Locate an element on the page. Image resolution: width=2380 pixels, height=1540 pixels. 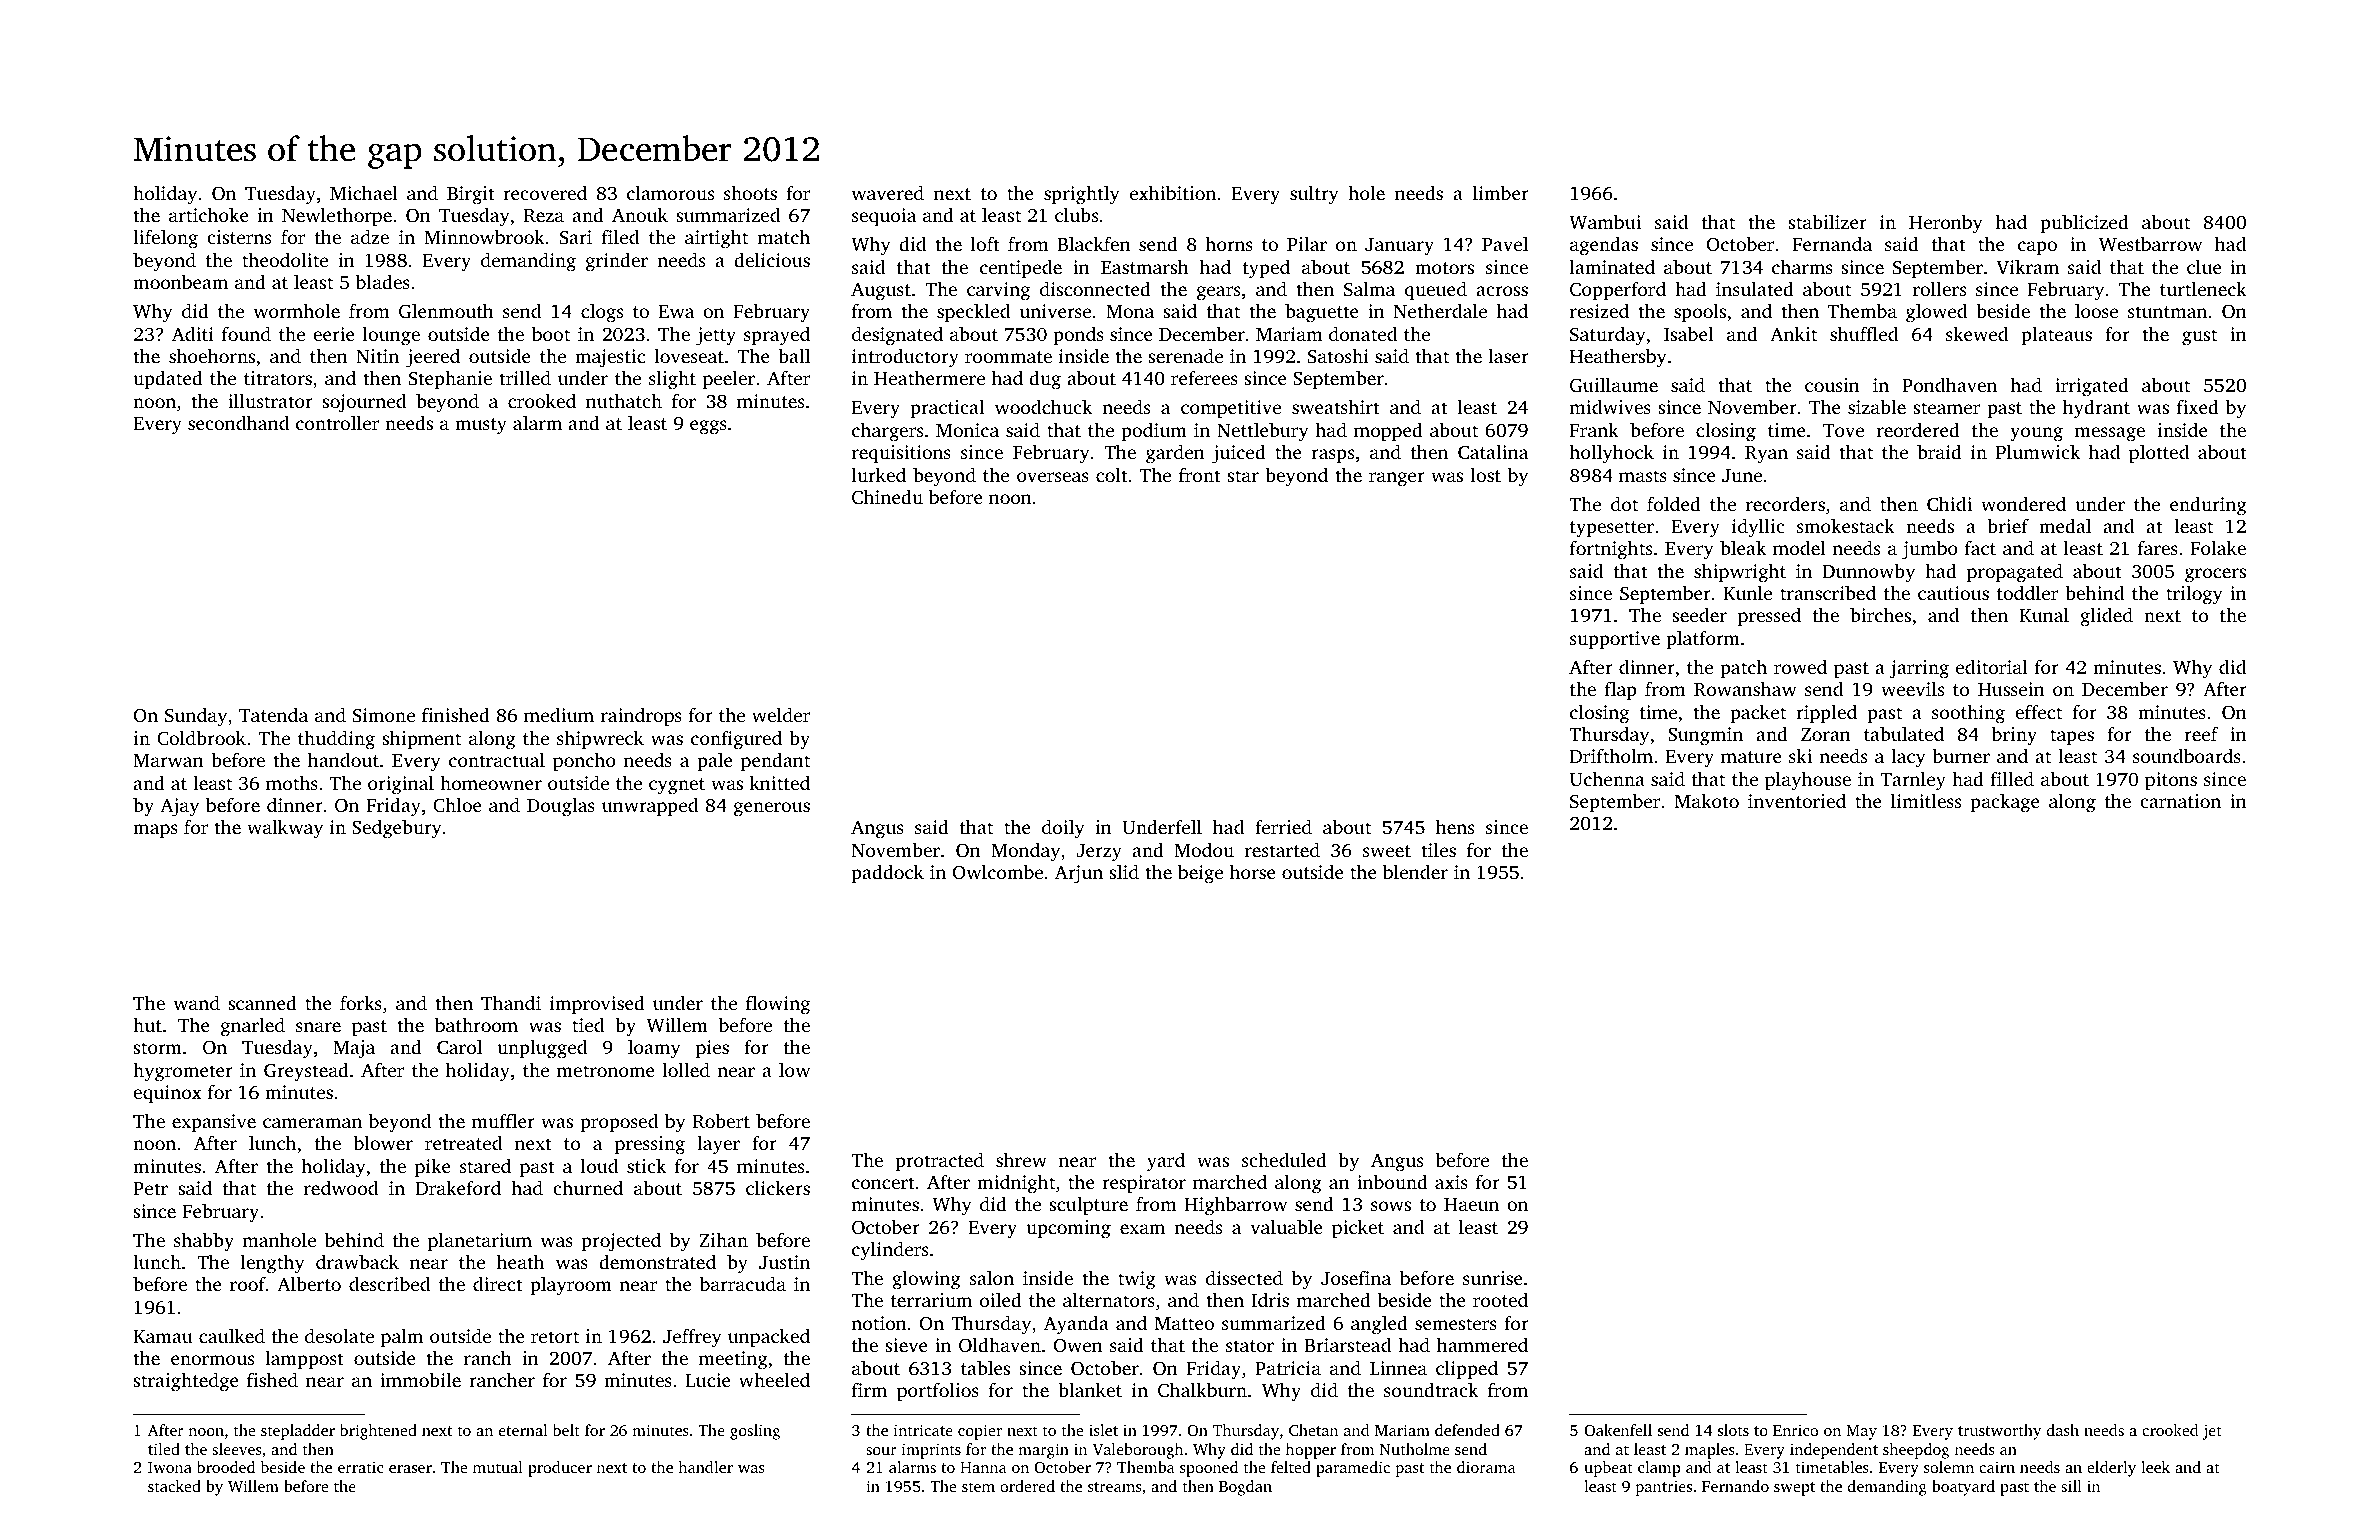
publicized is located at coordinates (2084, 223).
